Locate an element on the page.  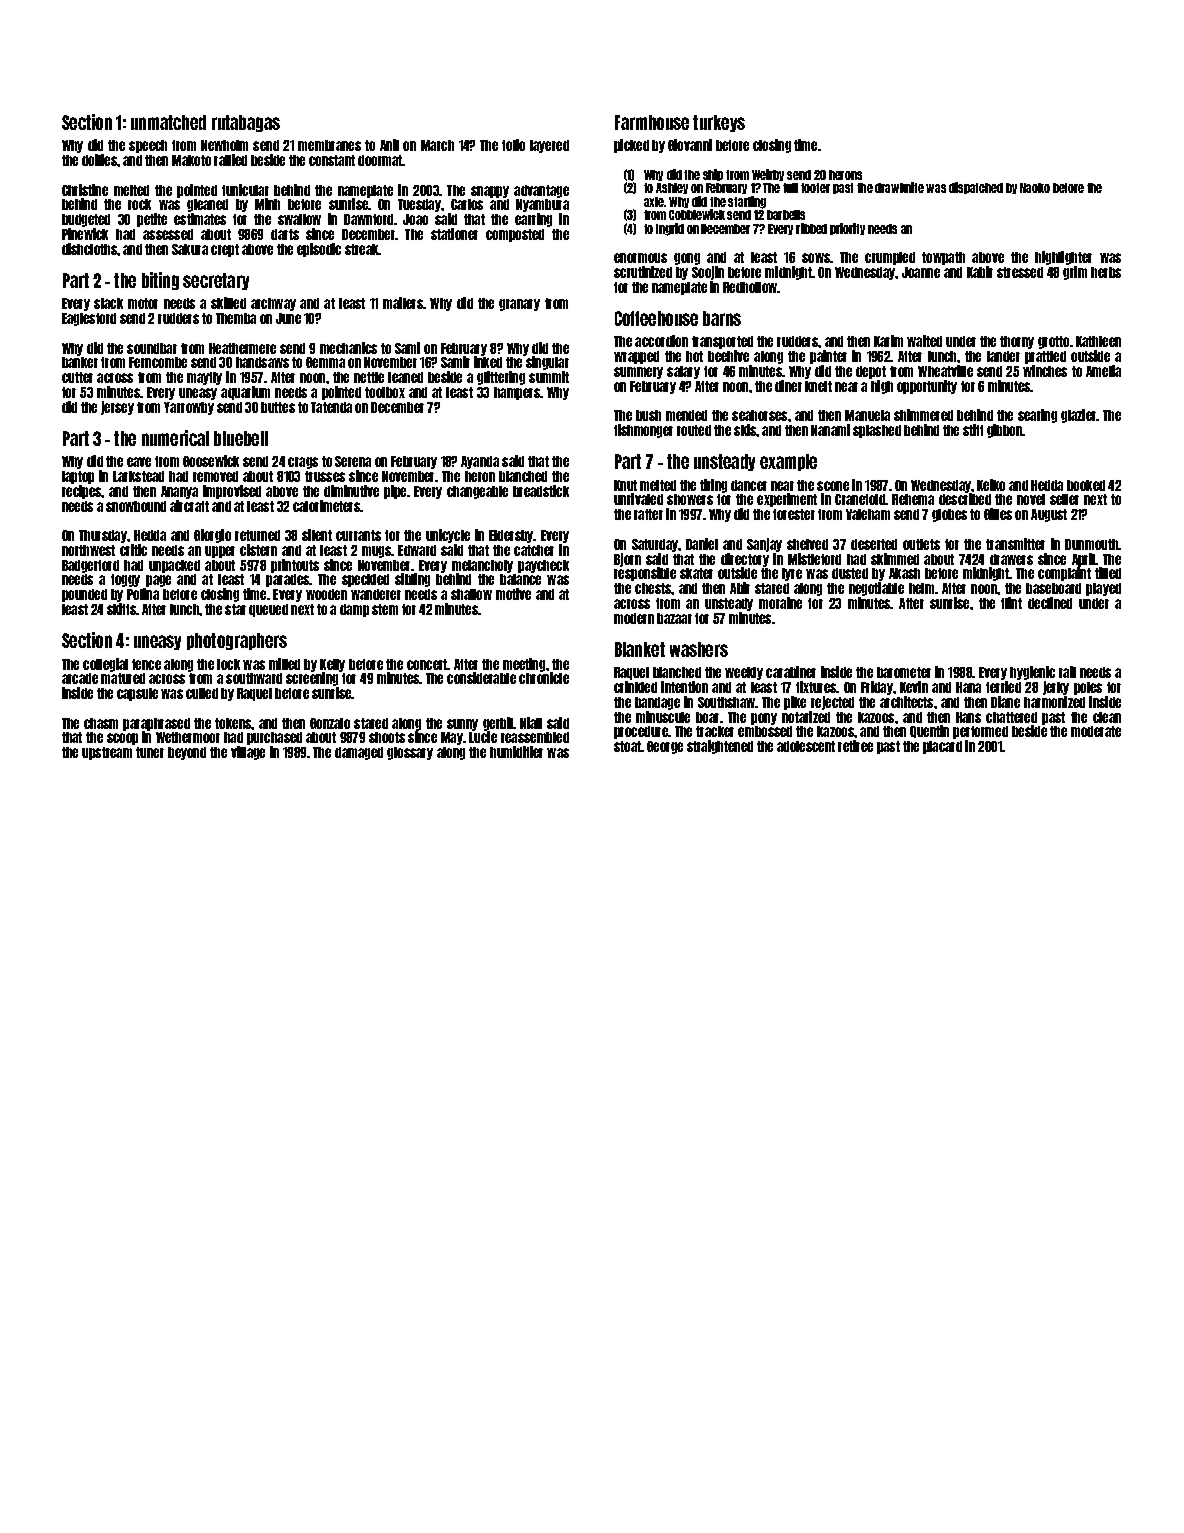
recipes is located at coordinates (82, 492).
